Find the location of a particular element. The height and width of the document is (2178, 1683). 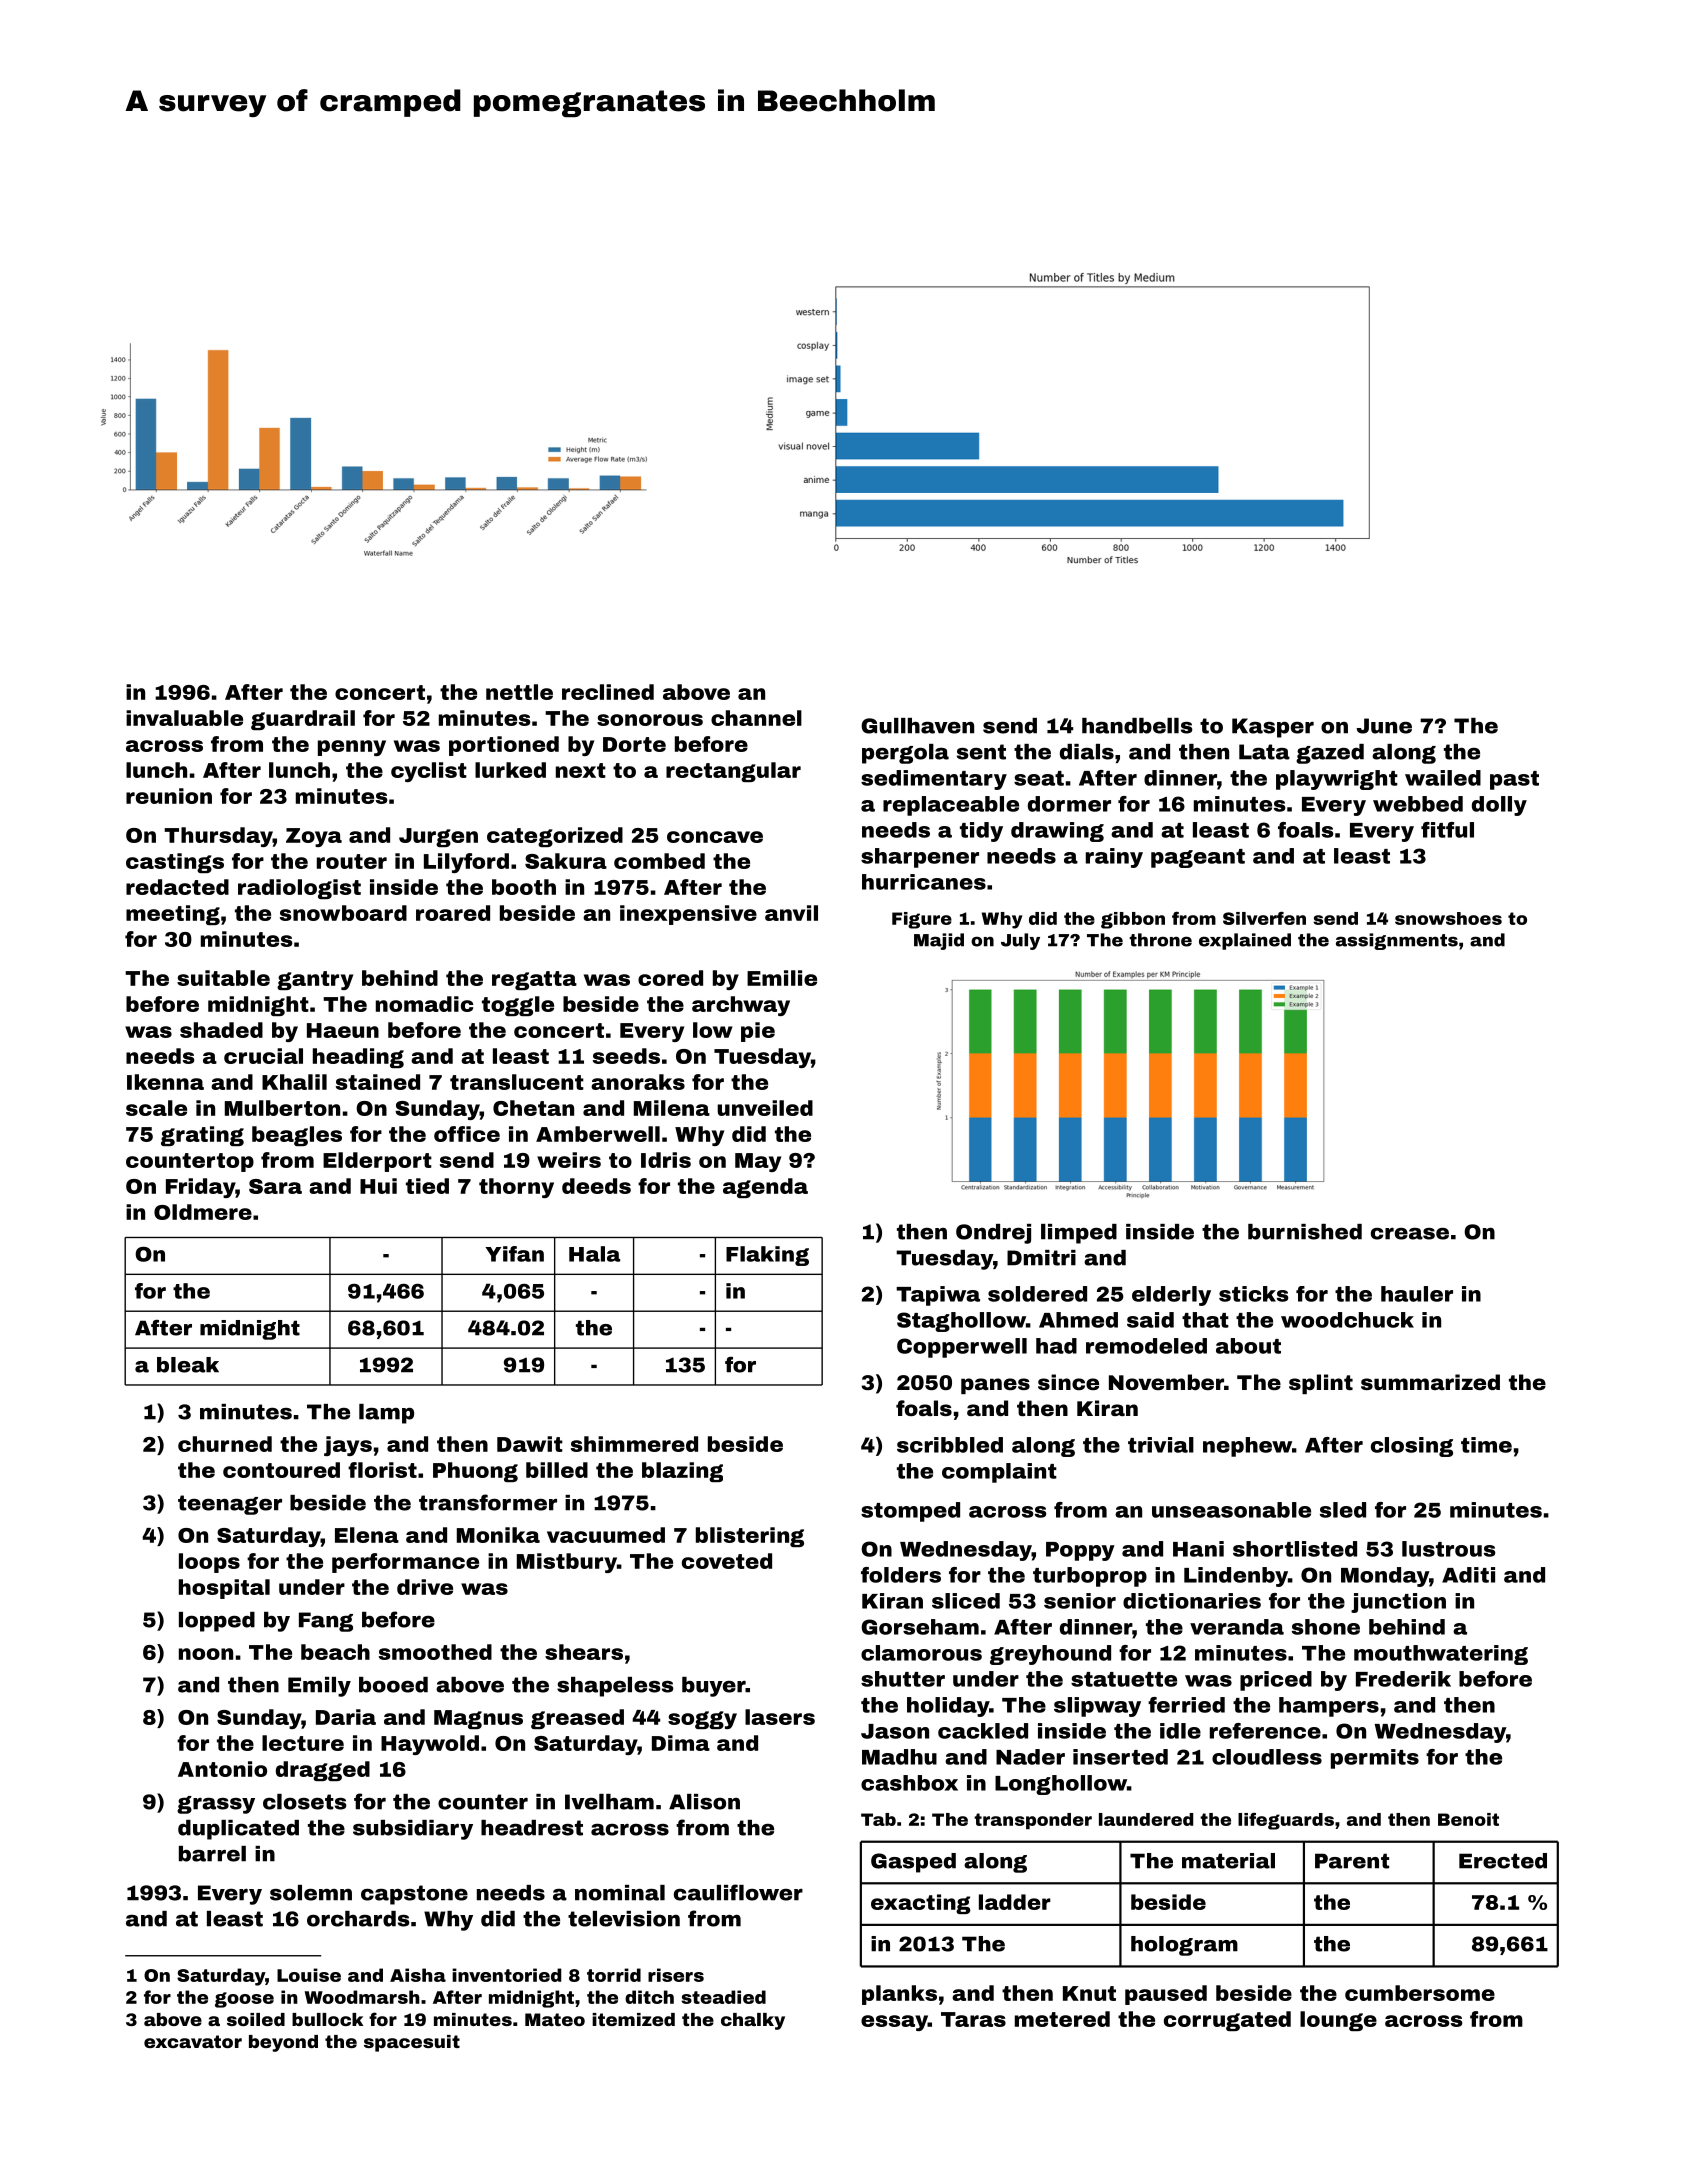

reunion is located at coordinates (169, 796).
